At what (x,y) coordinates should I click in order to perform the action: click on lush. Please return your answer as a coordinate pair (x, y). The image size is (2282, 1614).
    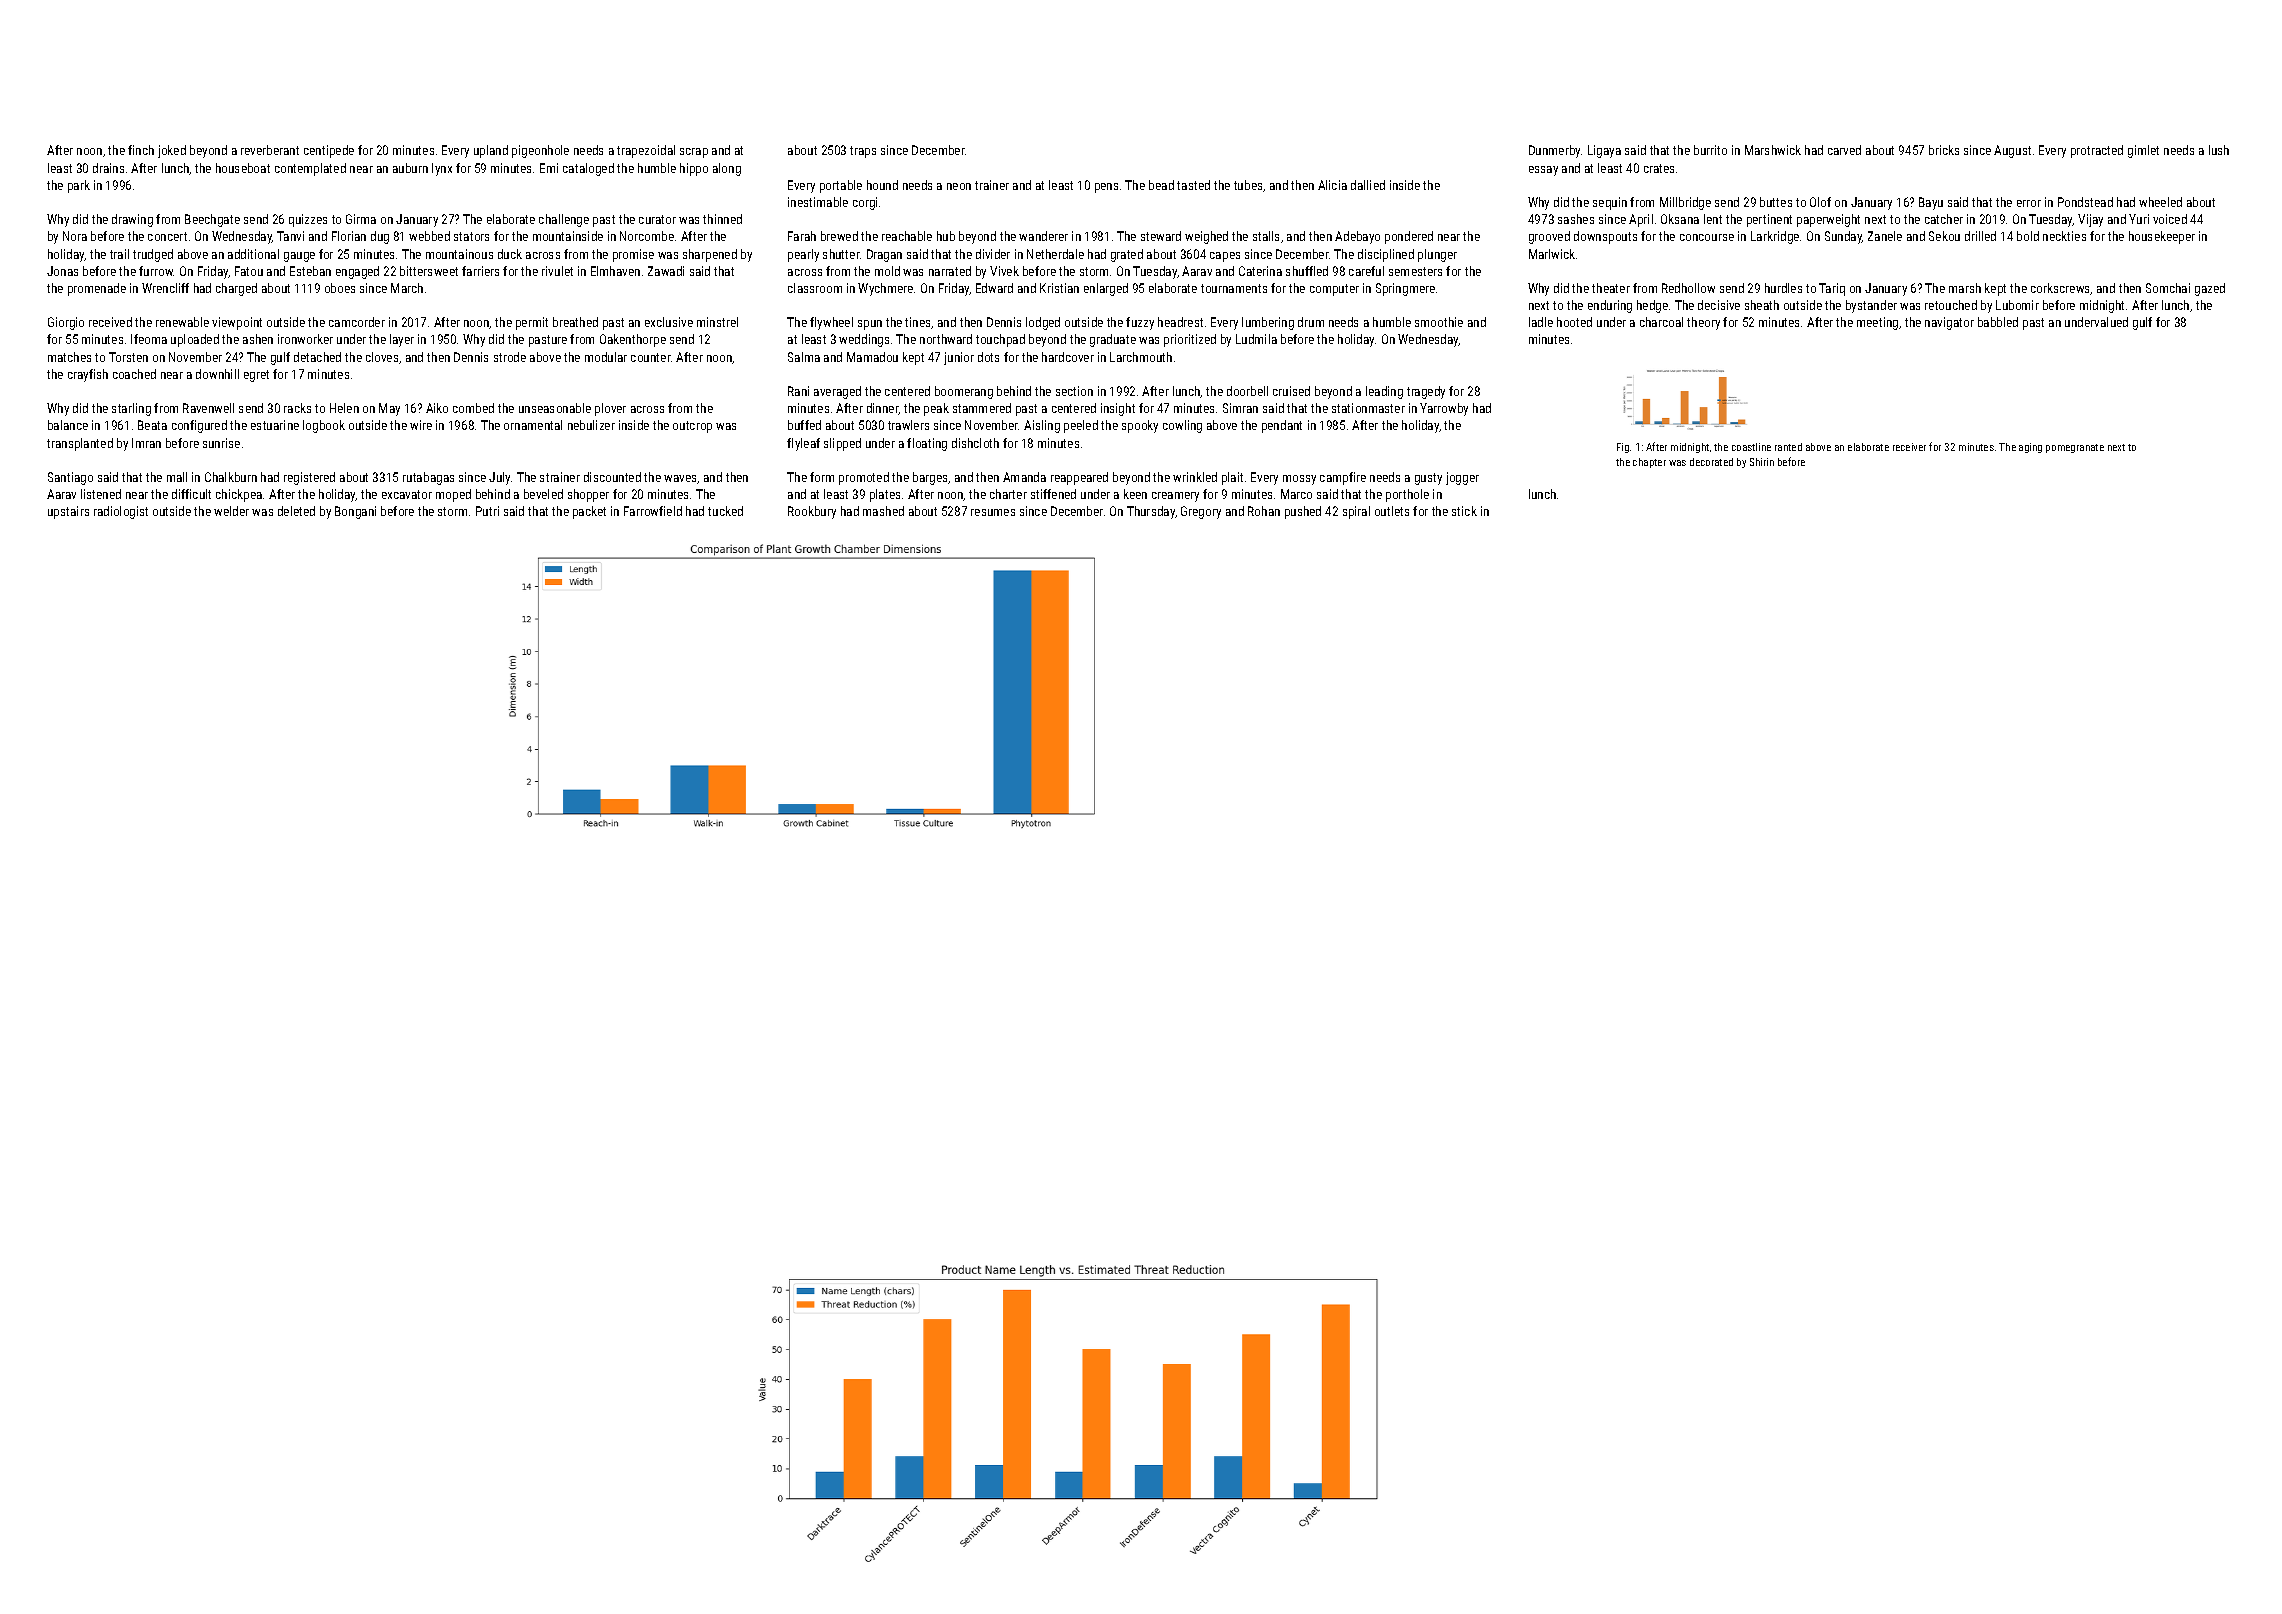
    Looking at the image, I should click on (2219, 150).
